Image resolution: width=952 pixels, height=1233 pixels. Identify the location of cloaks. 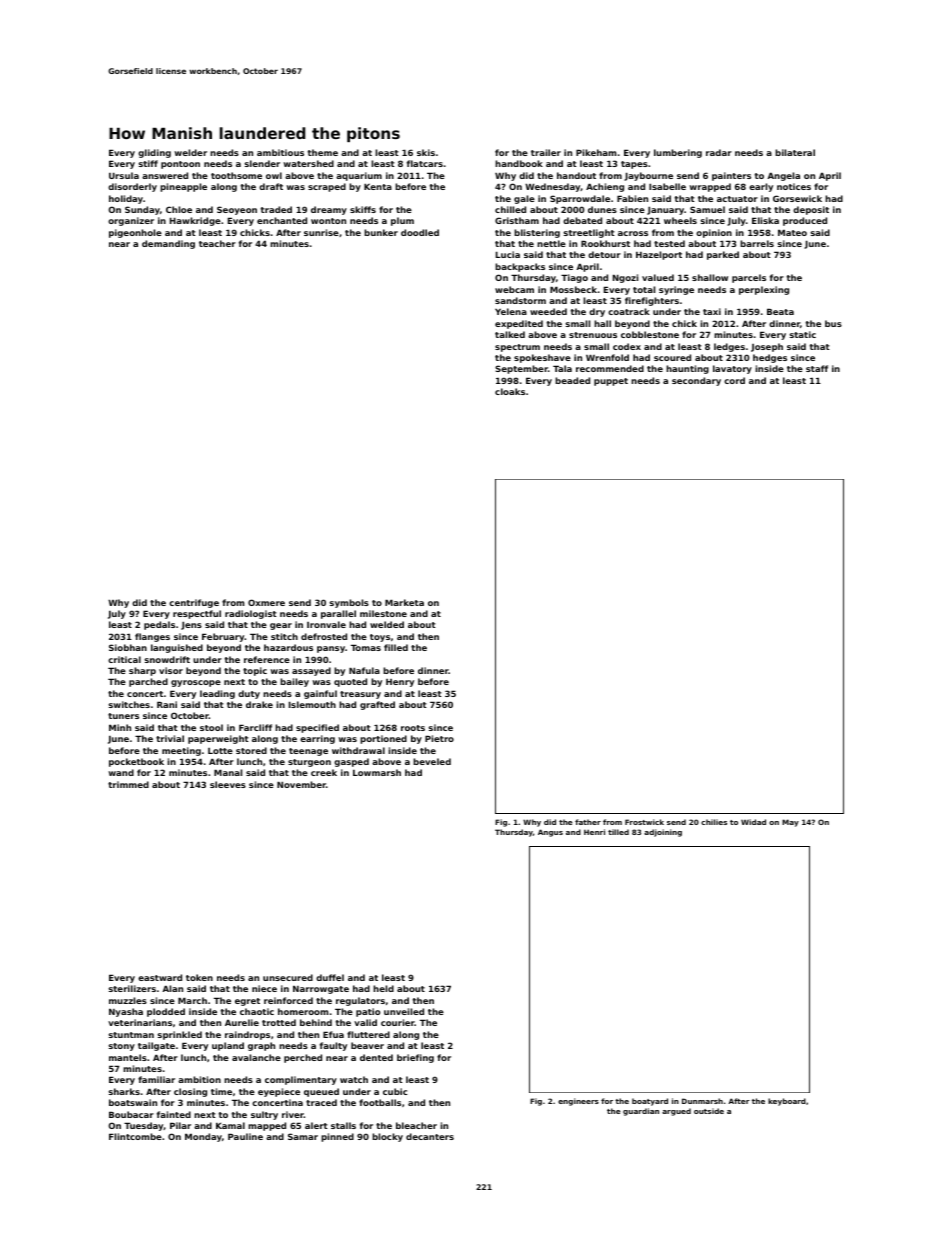
(510, 391).
